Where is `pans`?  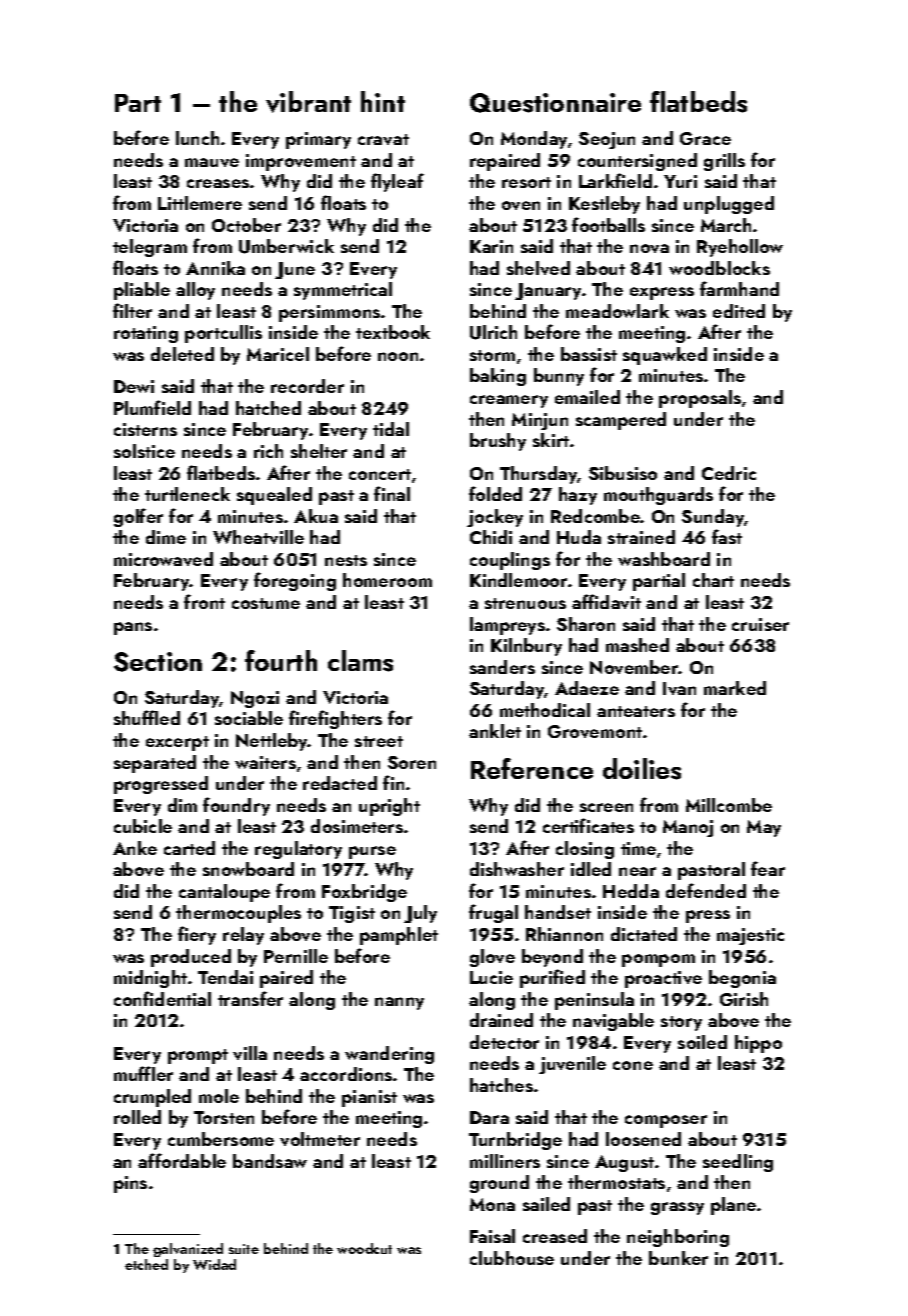 pans is located at coordinates (133, 628).
